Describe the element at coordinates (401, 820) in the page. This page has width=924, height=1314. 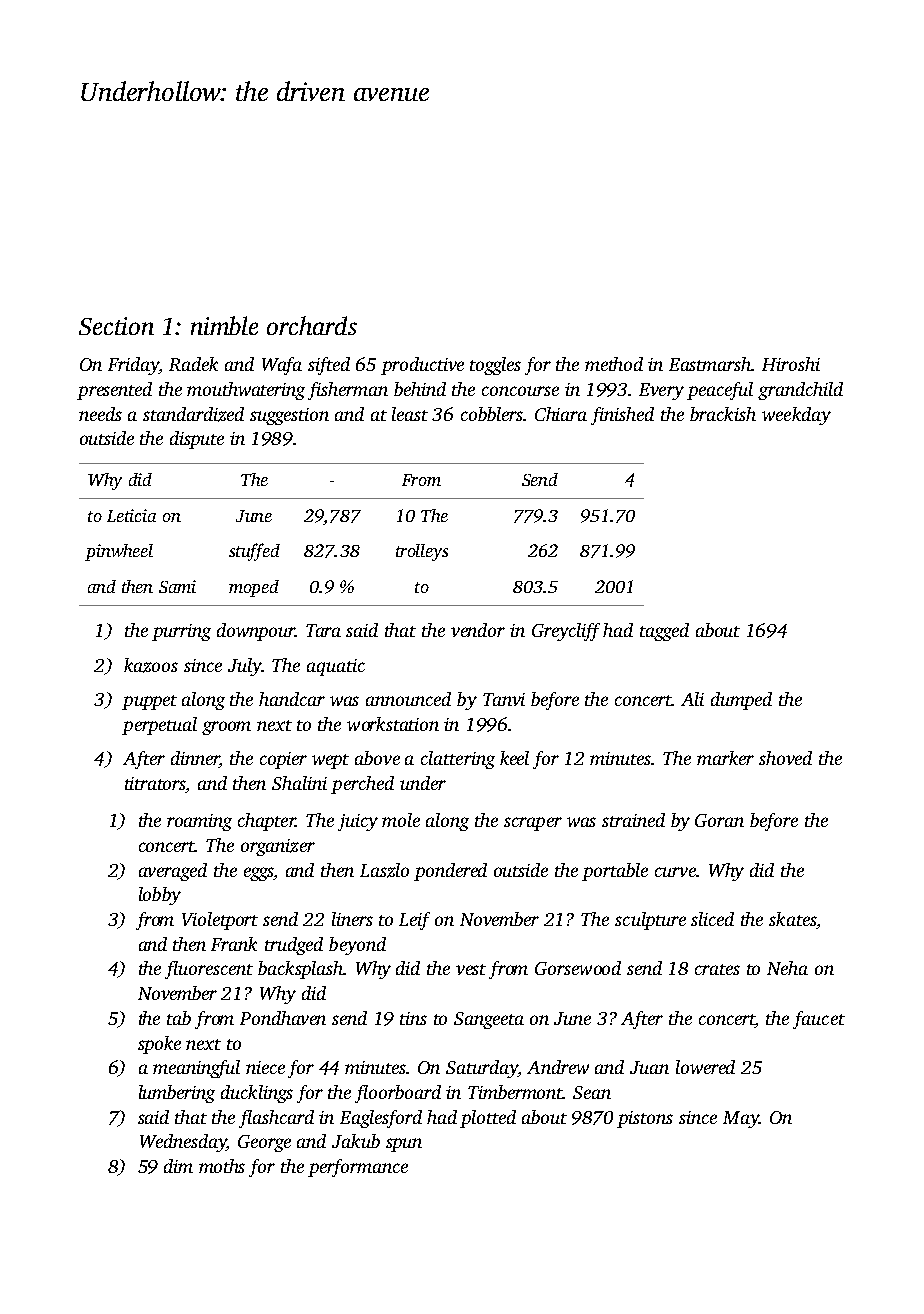
I see `mole` at that location.
